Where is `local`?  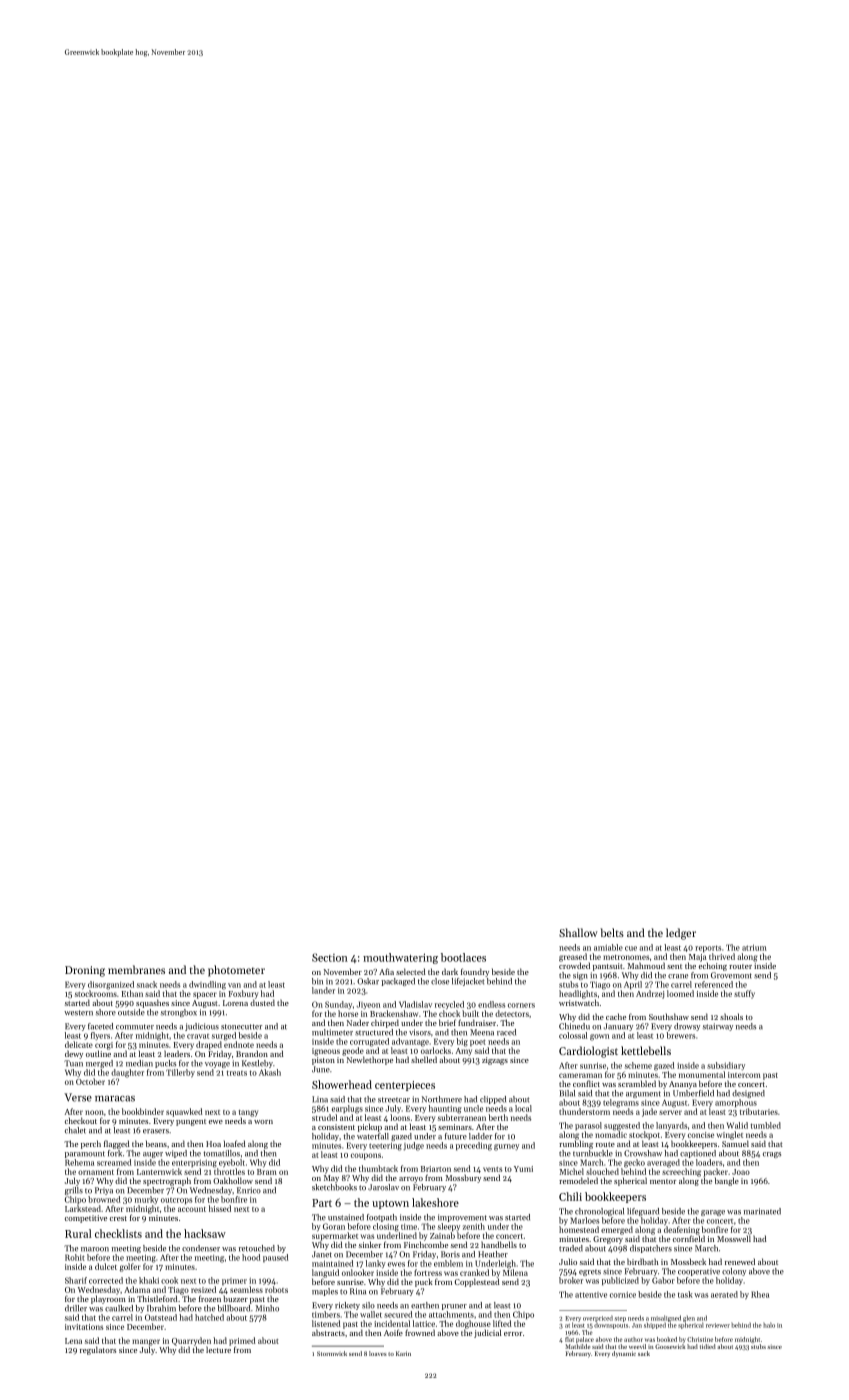
local is located at coordinates (523, 1108).
